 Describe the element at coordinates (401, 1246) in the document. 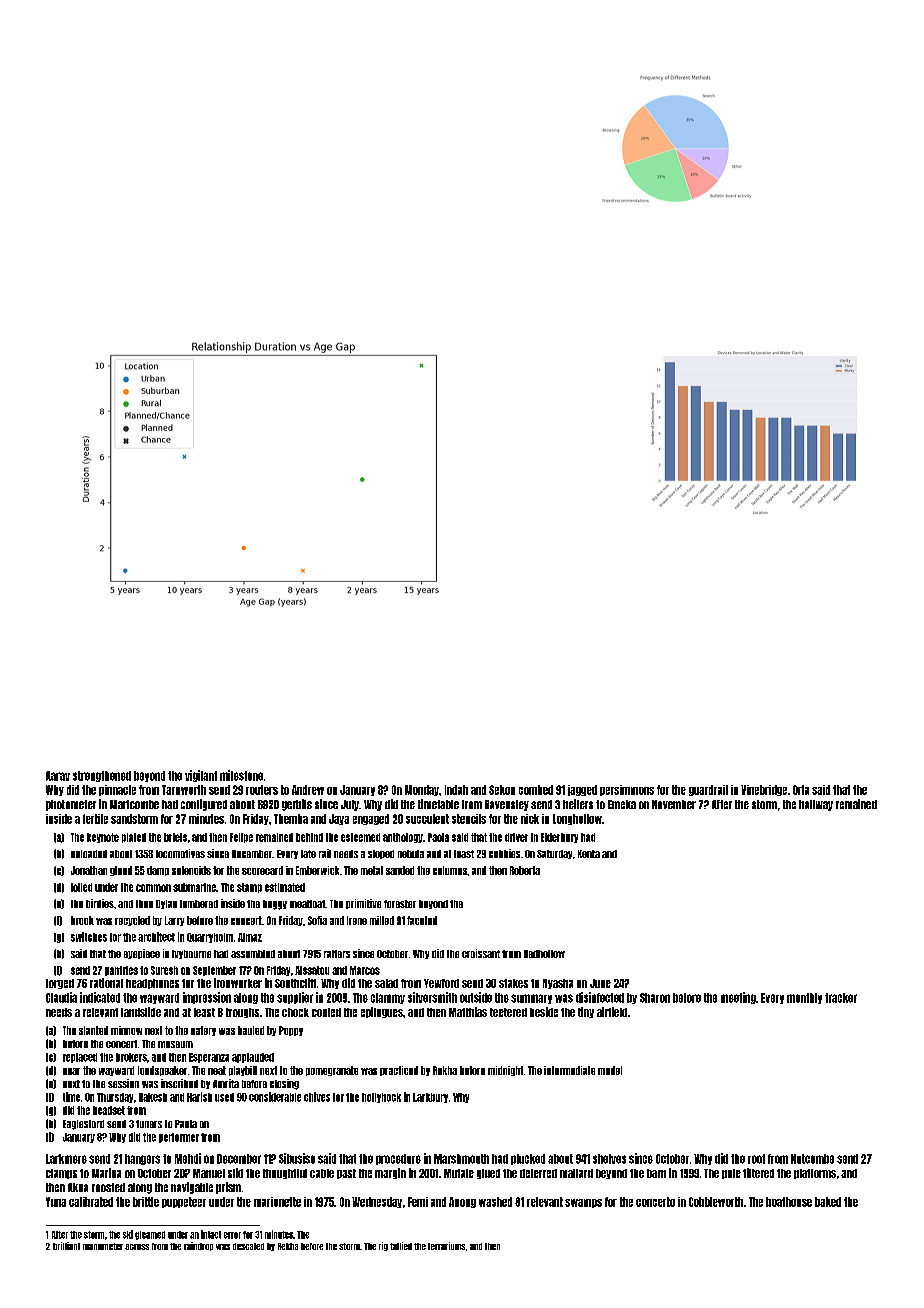

I see `tallied` at that location.
